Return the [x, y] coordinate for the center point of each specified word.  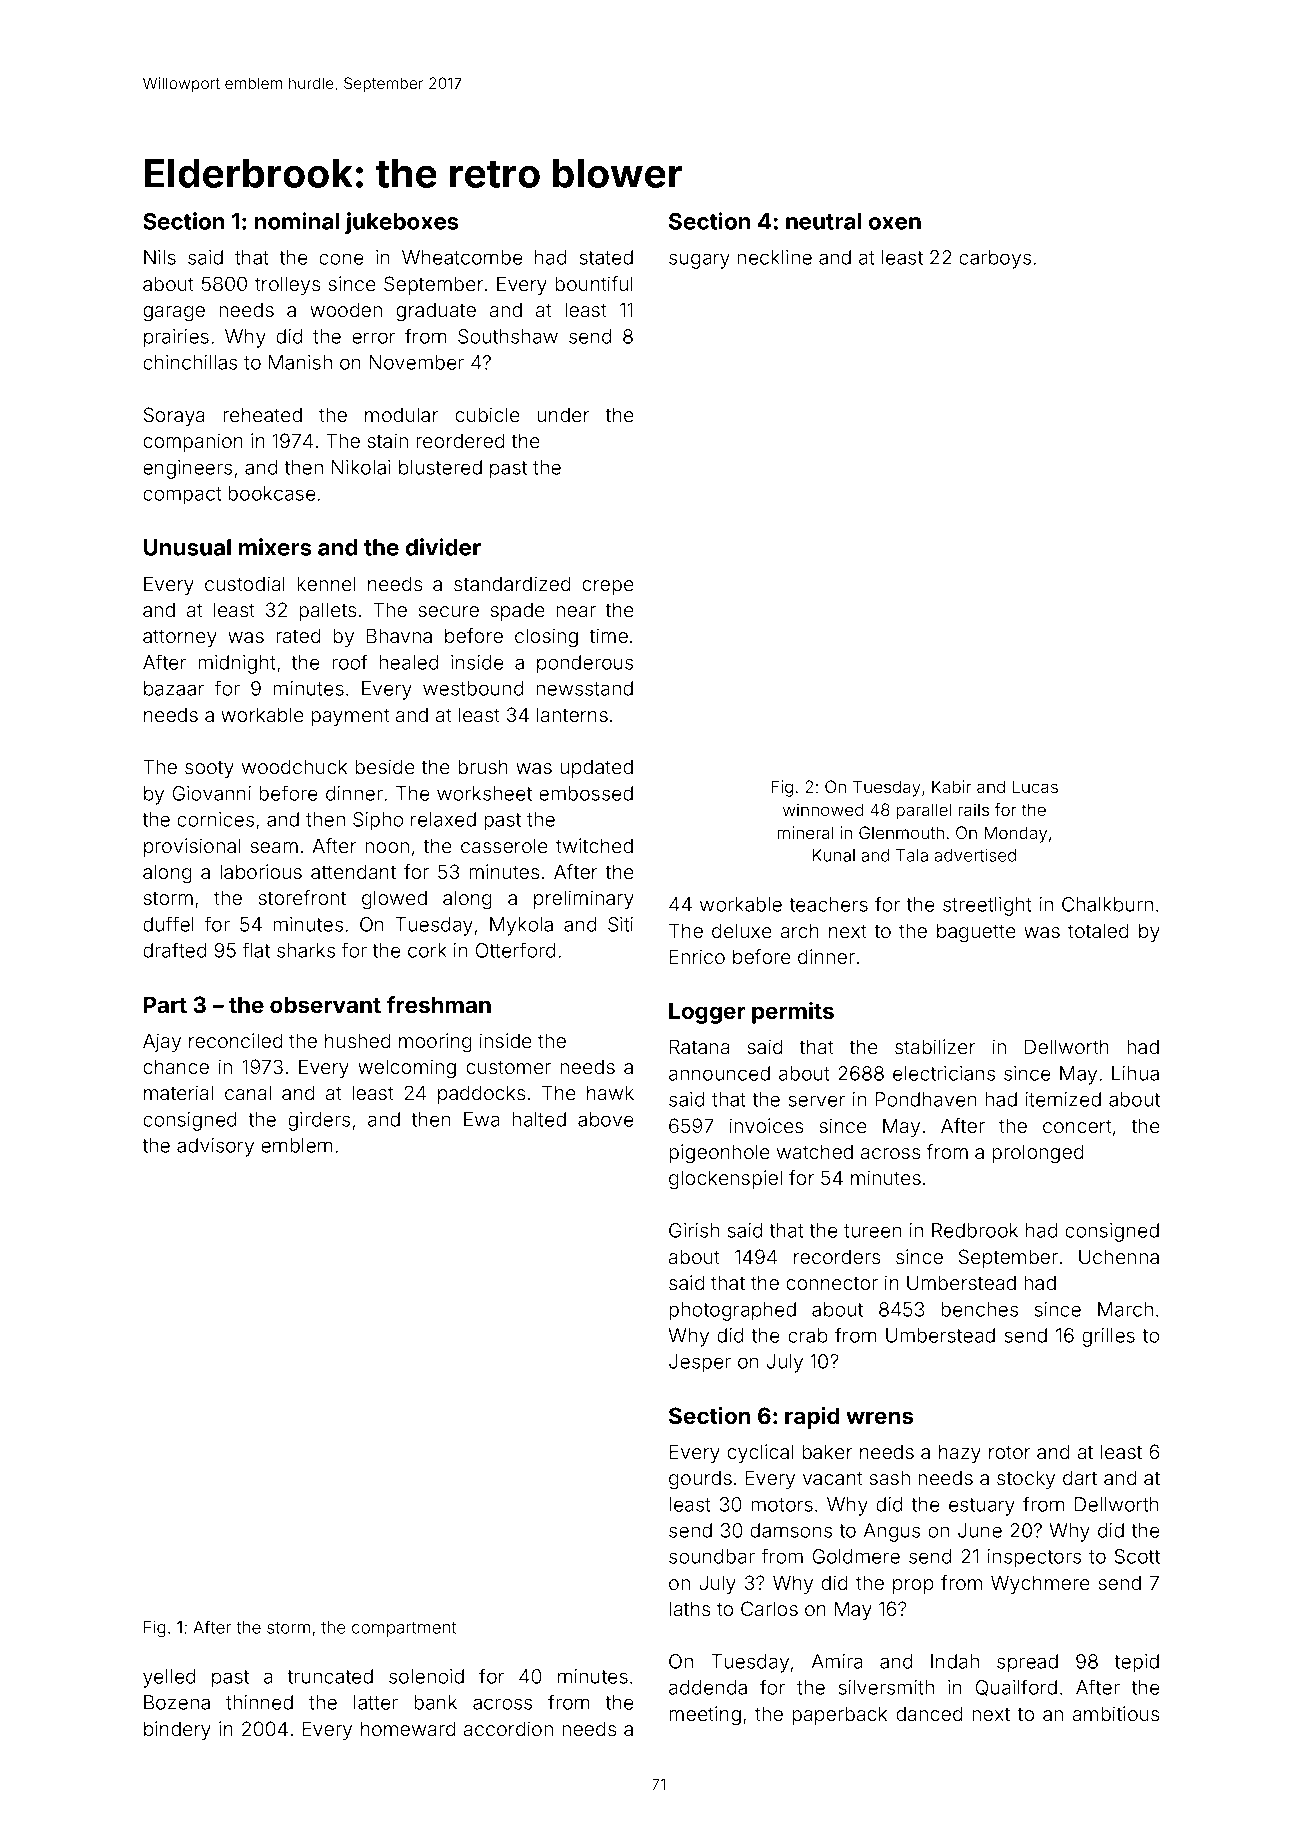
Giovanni [212, 793]
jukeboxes [401, 223]
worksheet [484, 793]
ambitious [1116, 1713]
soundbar [712, 1556]
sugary [699, 261]
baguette [976, 932]
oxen [895, 223]
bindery [177, 1730]
